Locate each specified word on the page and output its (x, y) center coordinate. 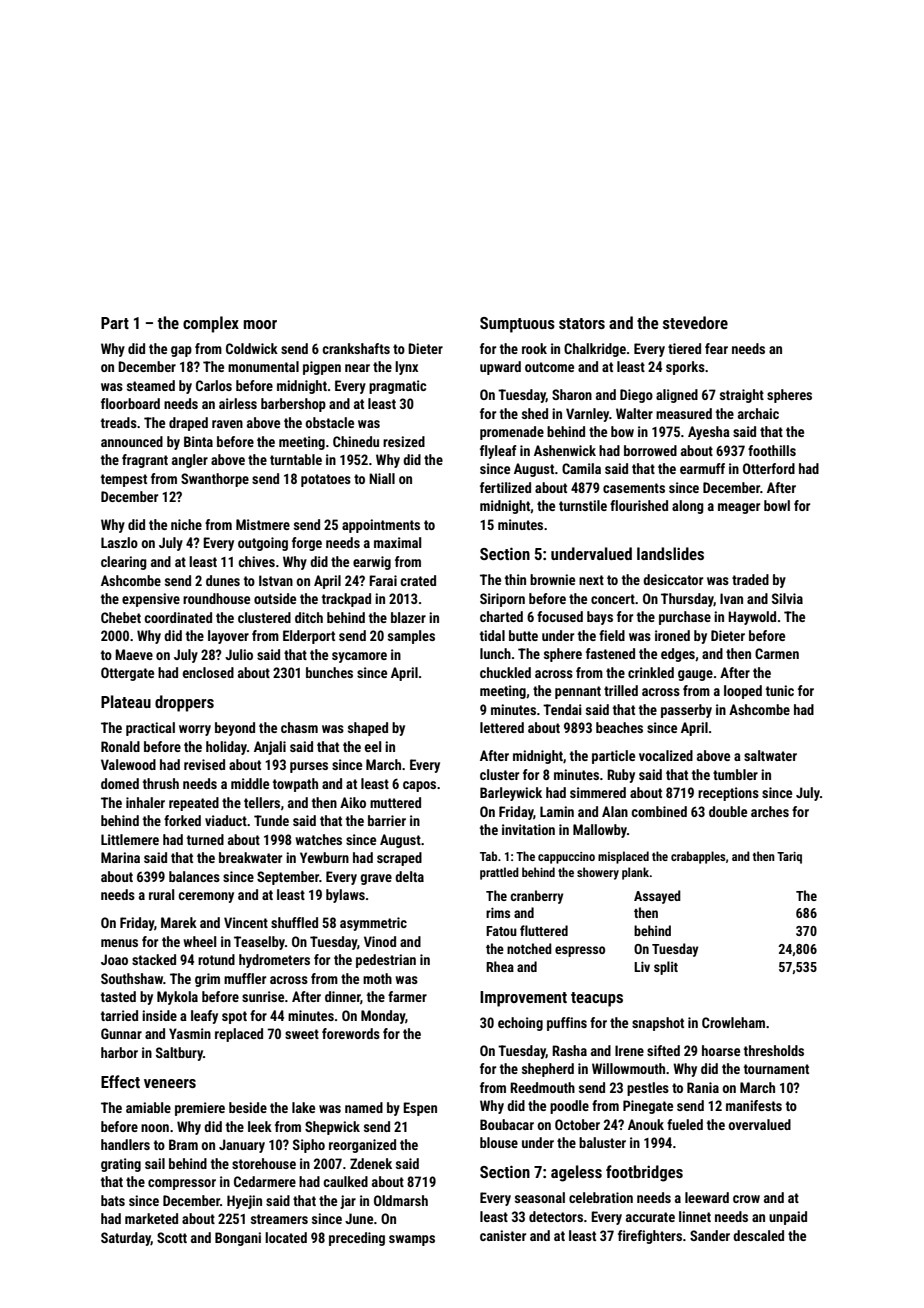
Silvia (787, 598)
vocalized (666, 755)
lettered (502, 727)
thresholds (774, 1050)
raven (227, 424)
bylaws (345, 896)
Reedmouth (542, 1087)
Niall (382, 478)
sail (155, 1163)
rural (161, 894)
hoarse (721, 1050)
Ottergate (127, 674)
